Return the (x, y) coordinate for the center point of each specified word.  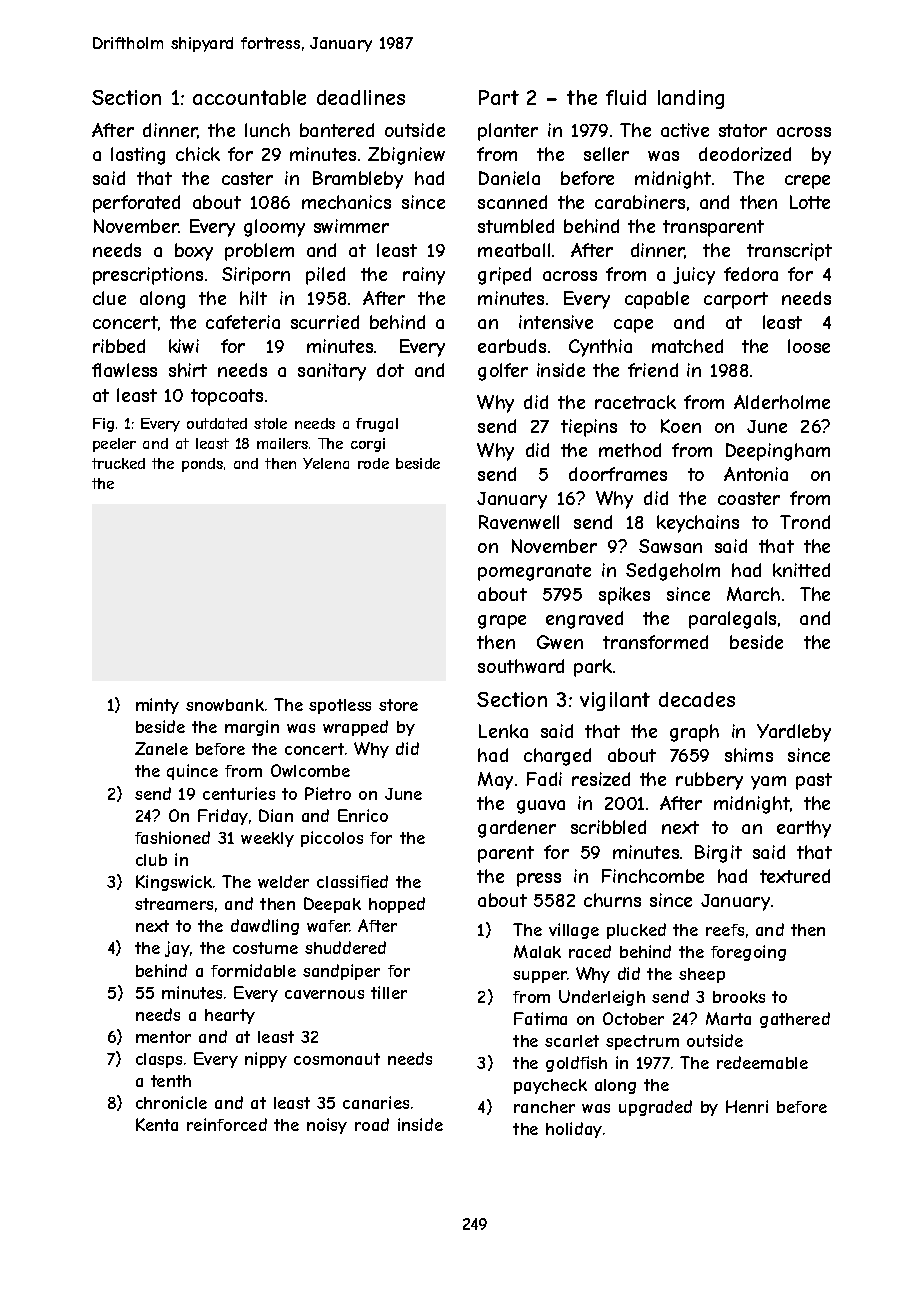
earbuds (512, 346)
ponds (202, 465)
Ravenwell (519, 522)
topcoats (227, 397)
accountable (249, 97)
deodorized (745, 154)
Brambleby (358, 180)
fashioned (172, 837)
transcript (789, 252)
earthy (804, 829)
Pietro (328, 793)
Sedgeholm (673, 572)
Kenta (157, 1124)
